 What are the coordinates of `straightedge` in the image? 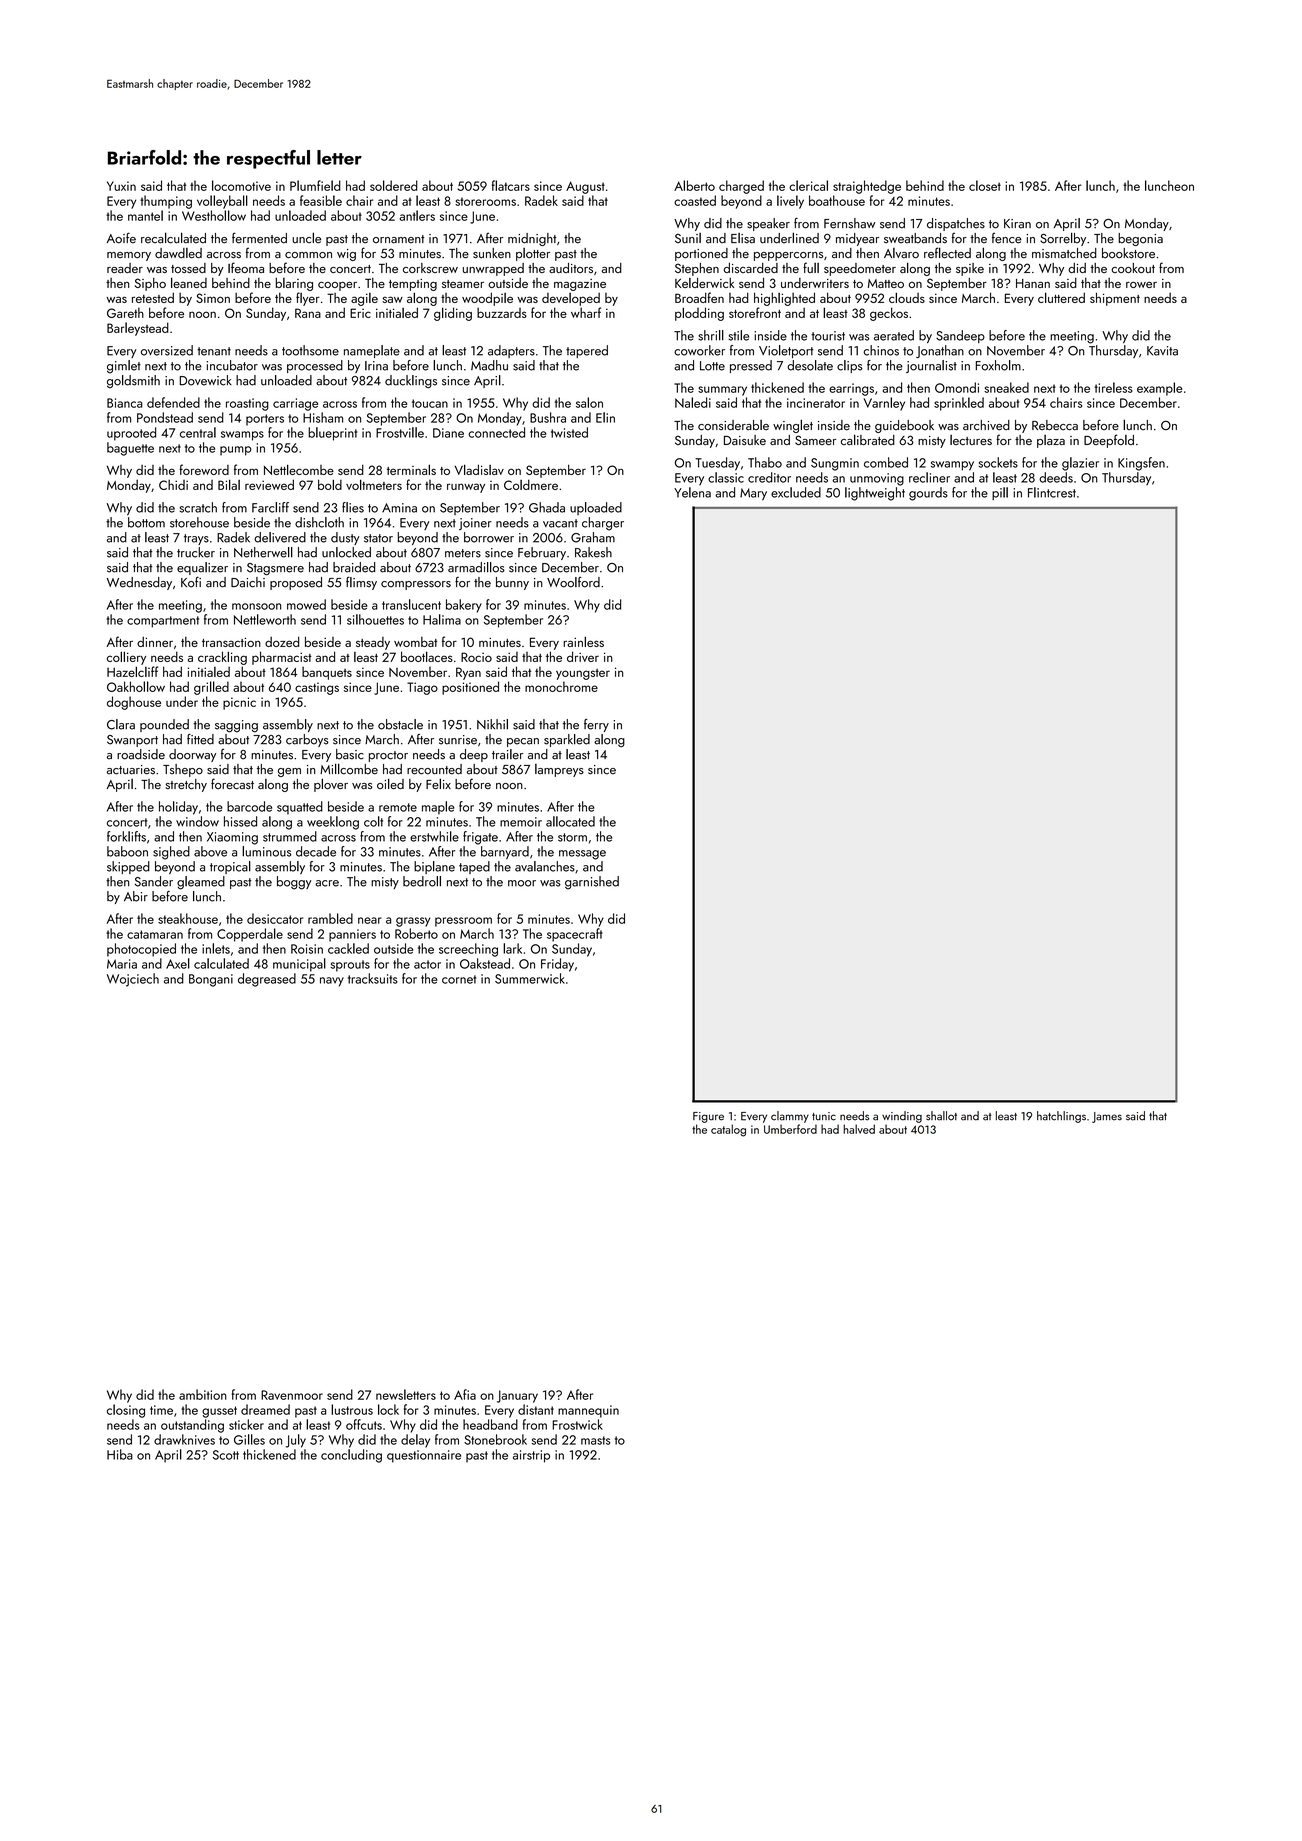 It's located at (867, 187).
